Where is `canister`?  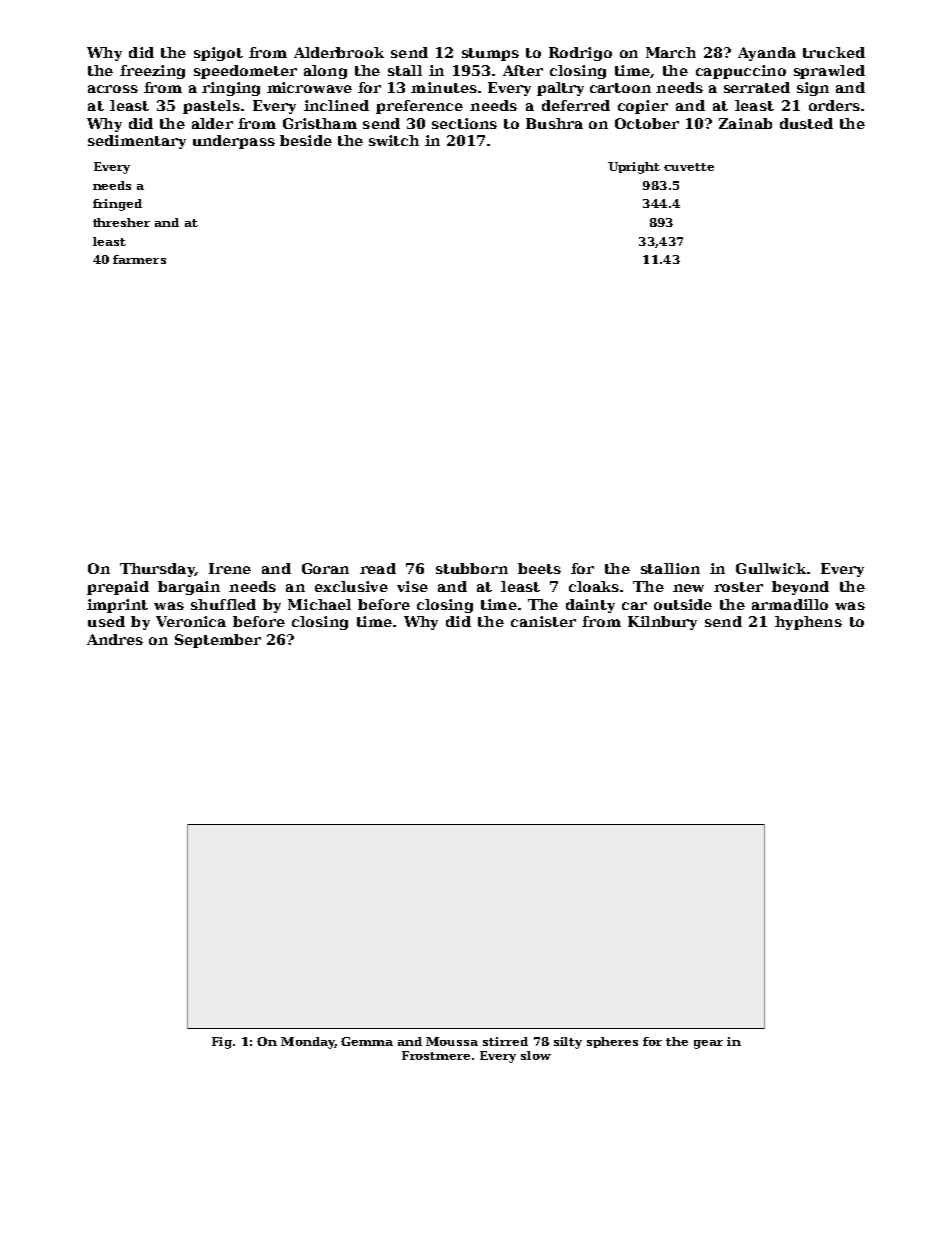 canister is located at coordinates (543, 621).
